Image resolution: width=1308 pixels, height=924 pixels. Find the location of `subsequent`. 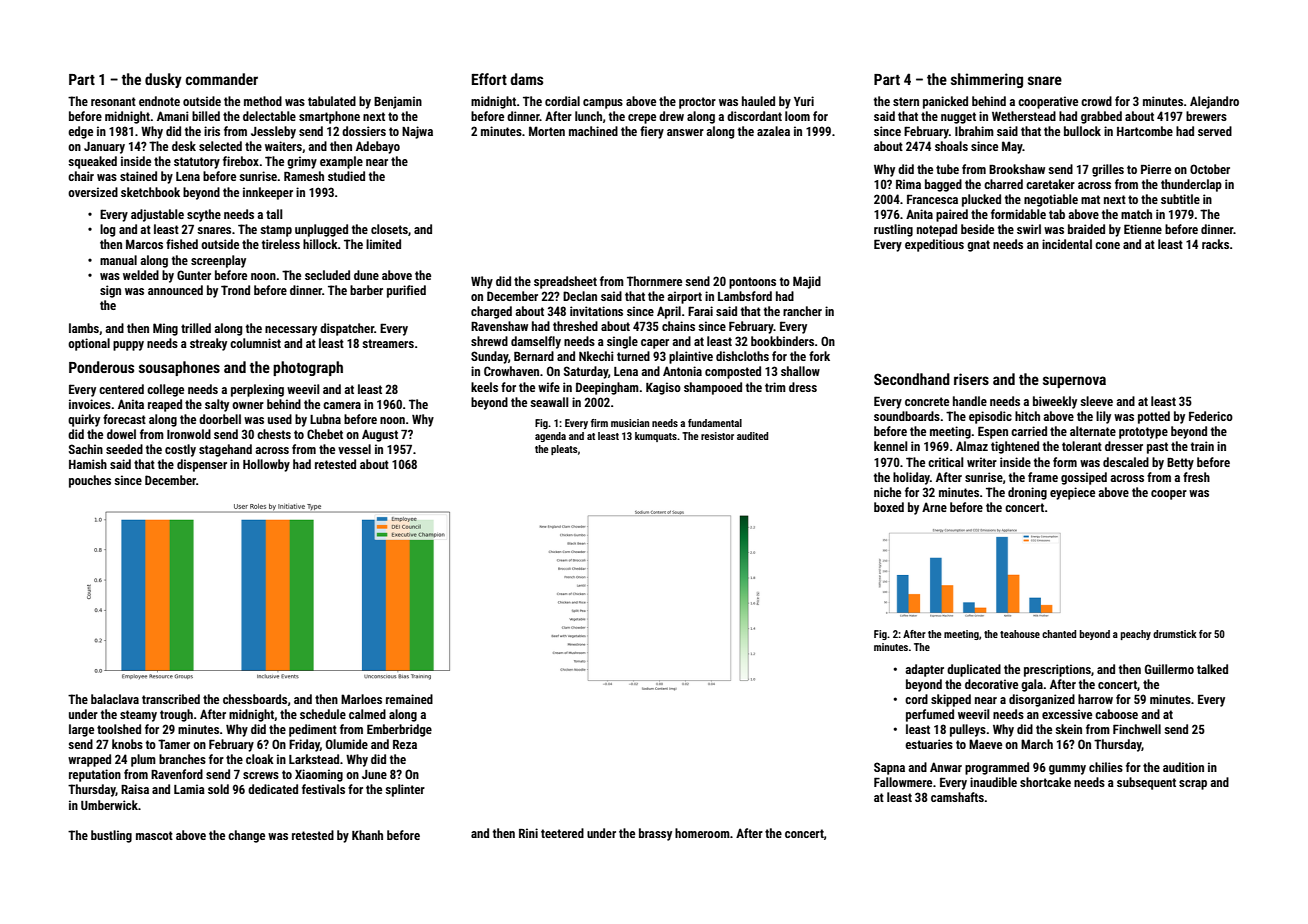

subsequent is located at coordinates (1146, 783).
